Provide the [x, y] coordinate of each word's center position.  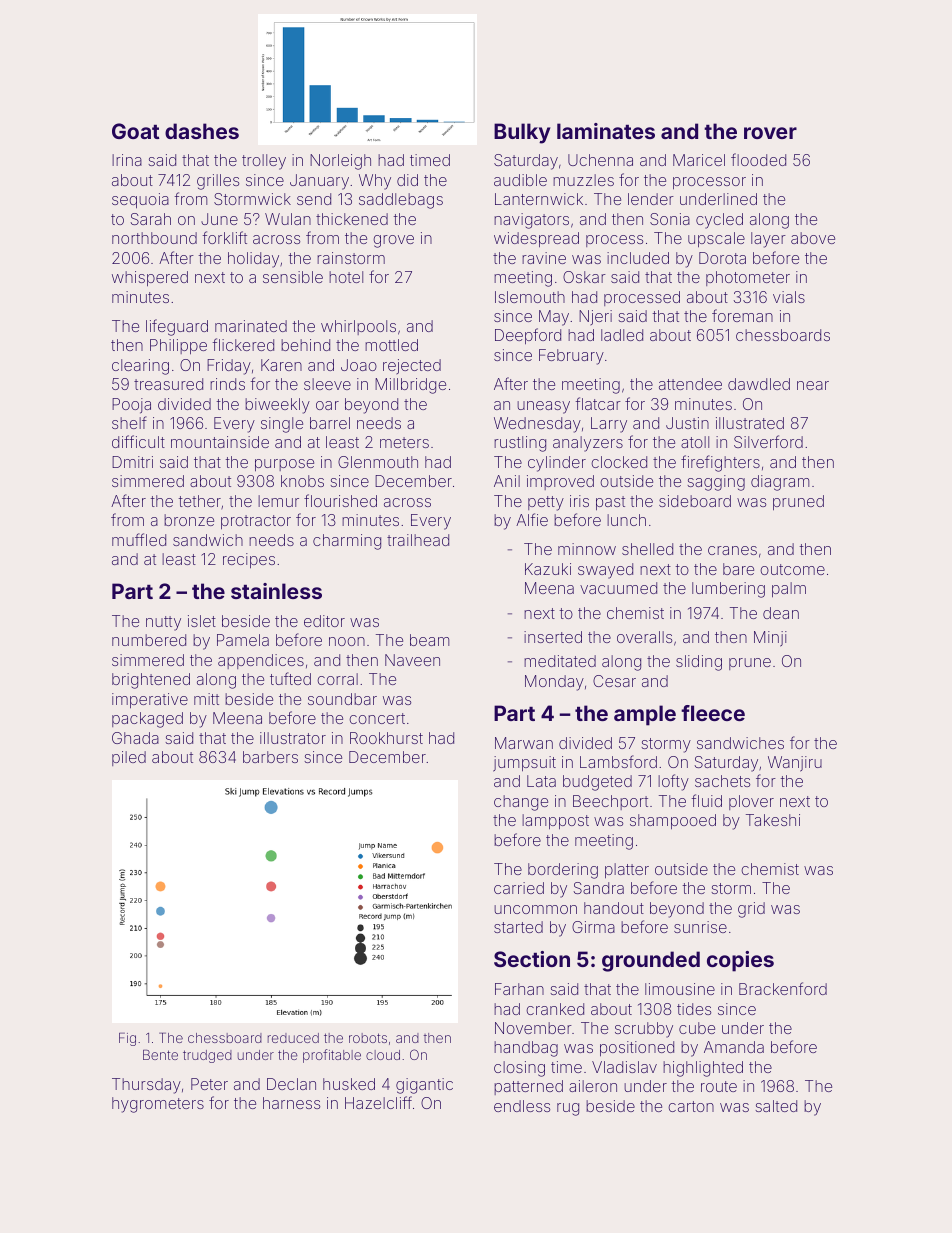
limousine [680, 989]
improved [560, 482]
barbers [270, 757]
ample [645, 715]
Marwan [524, 743]
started [518, 927]
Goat [135, 131]
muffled [139, 539]
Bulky [522, 133]
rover [770, 133]
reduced [293, 1038]
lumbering [728, 590]
